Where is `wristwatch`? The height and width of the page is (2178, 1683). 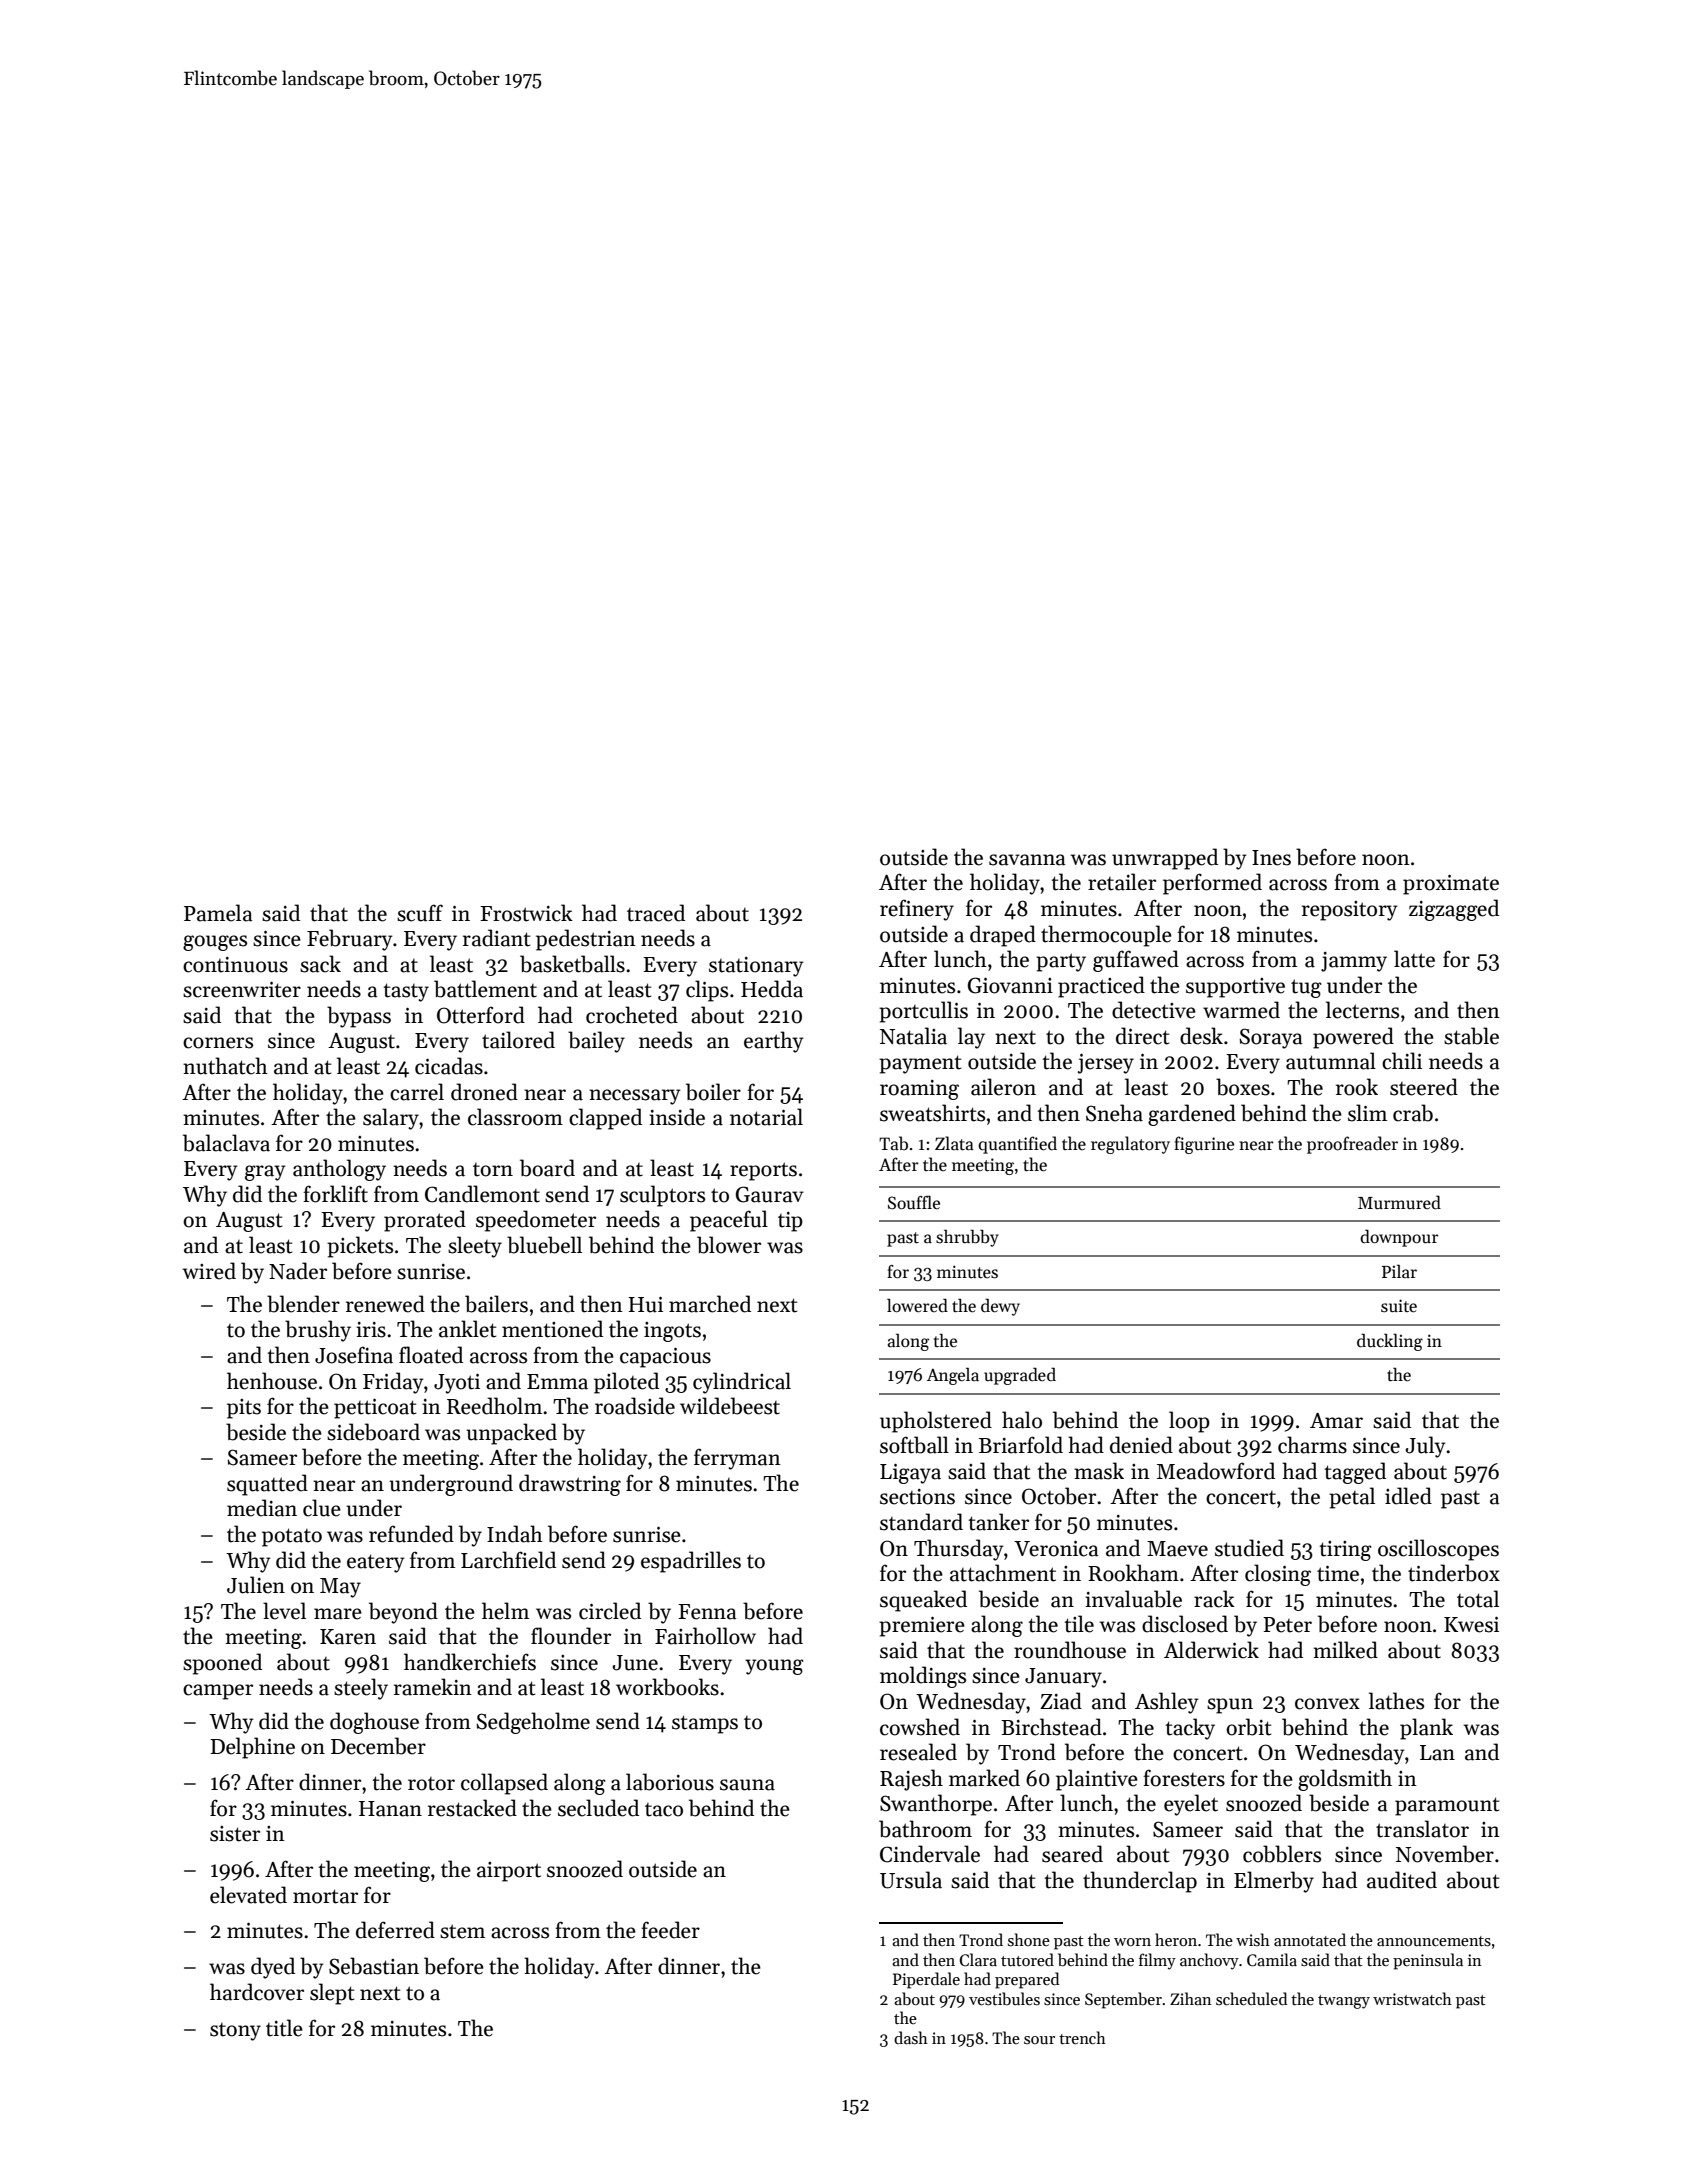
wristwatch is located at coordinates (1412, 1998).
